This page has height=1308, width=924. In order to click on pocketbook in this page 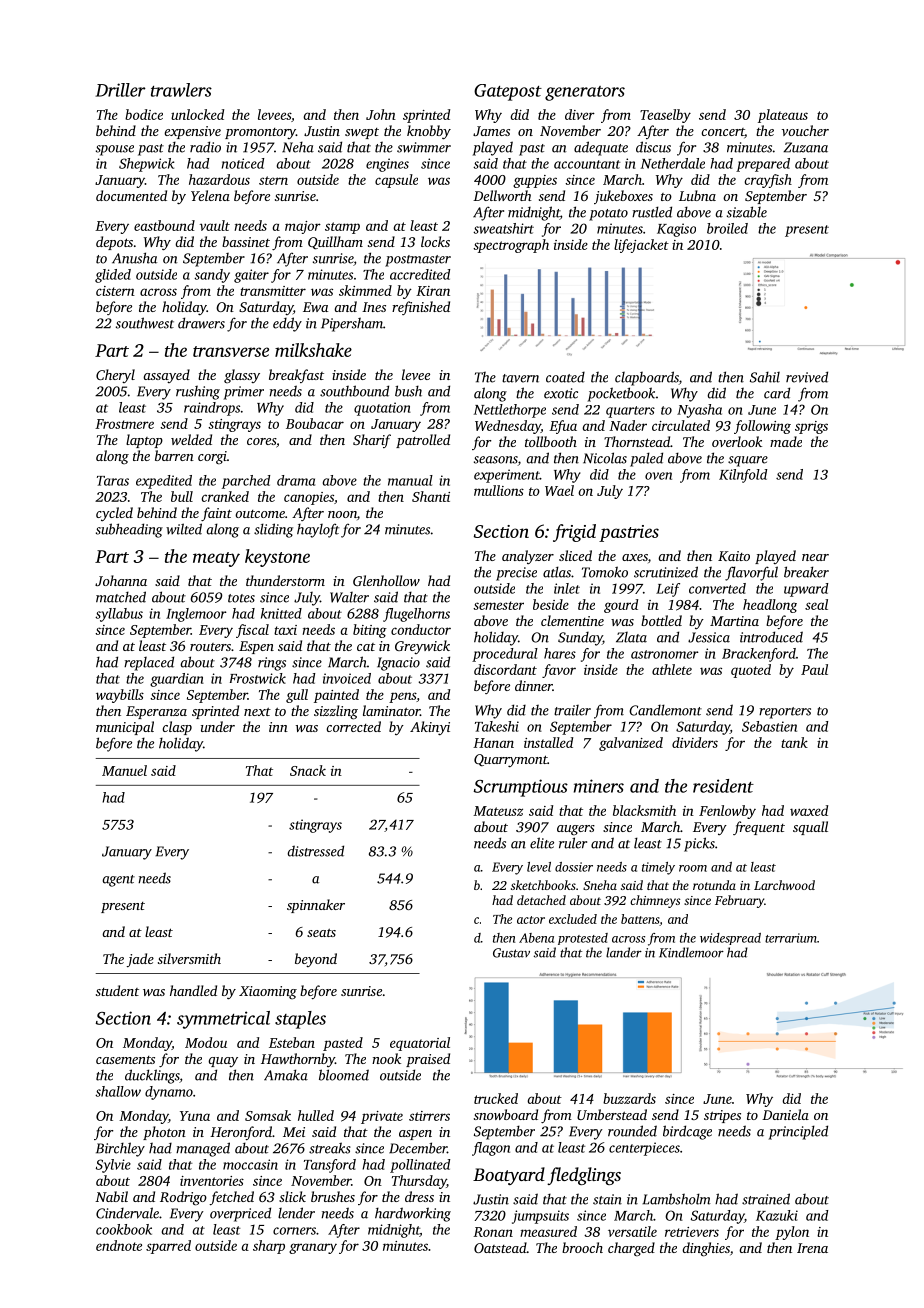, I will do `click(621, 394)`.
